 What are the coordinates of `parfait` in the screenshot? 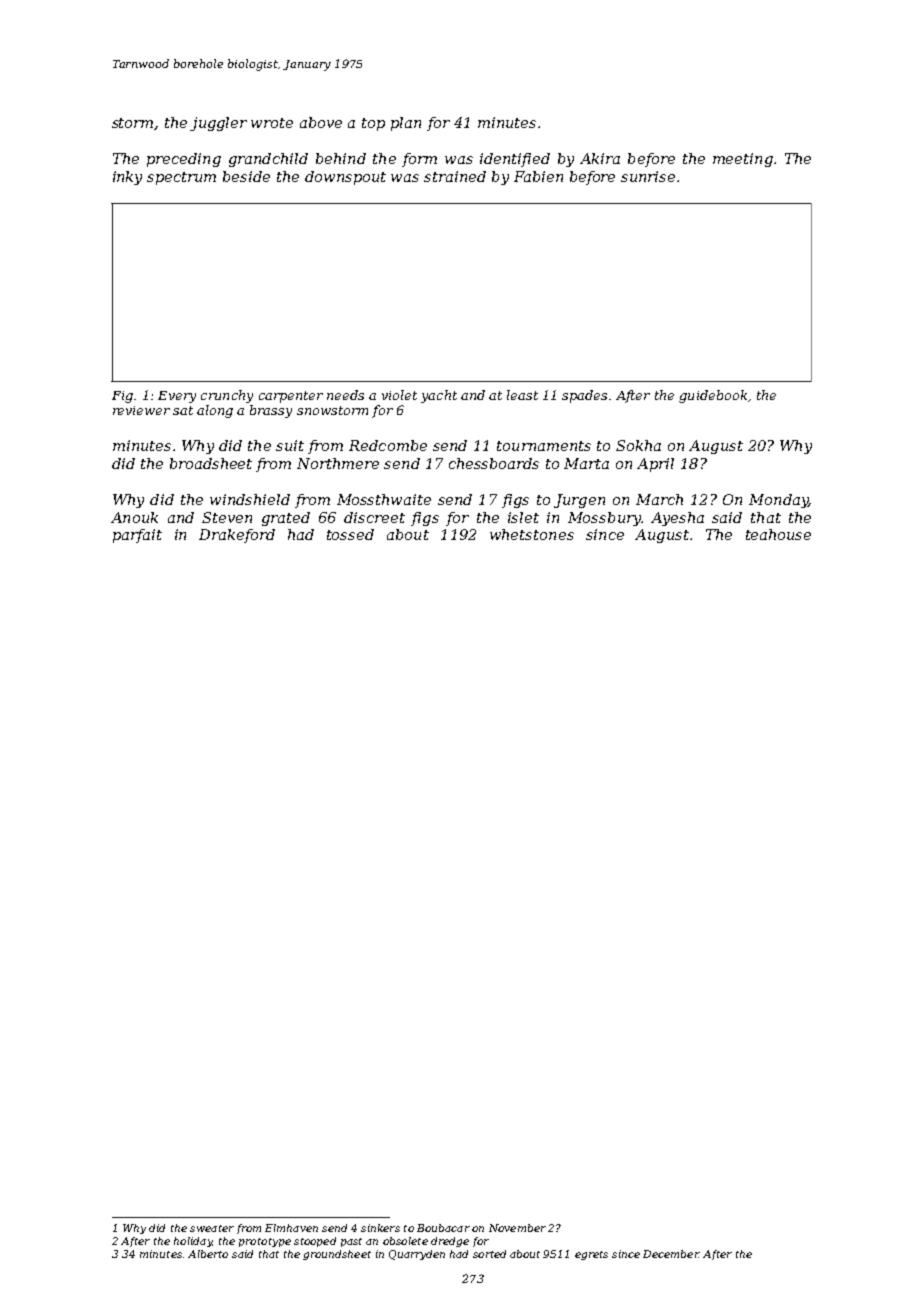 It's located at (137, 536).
